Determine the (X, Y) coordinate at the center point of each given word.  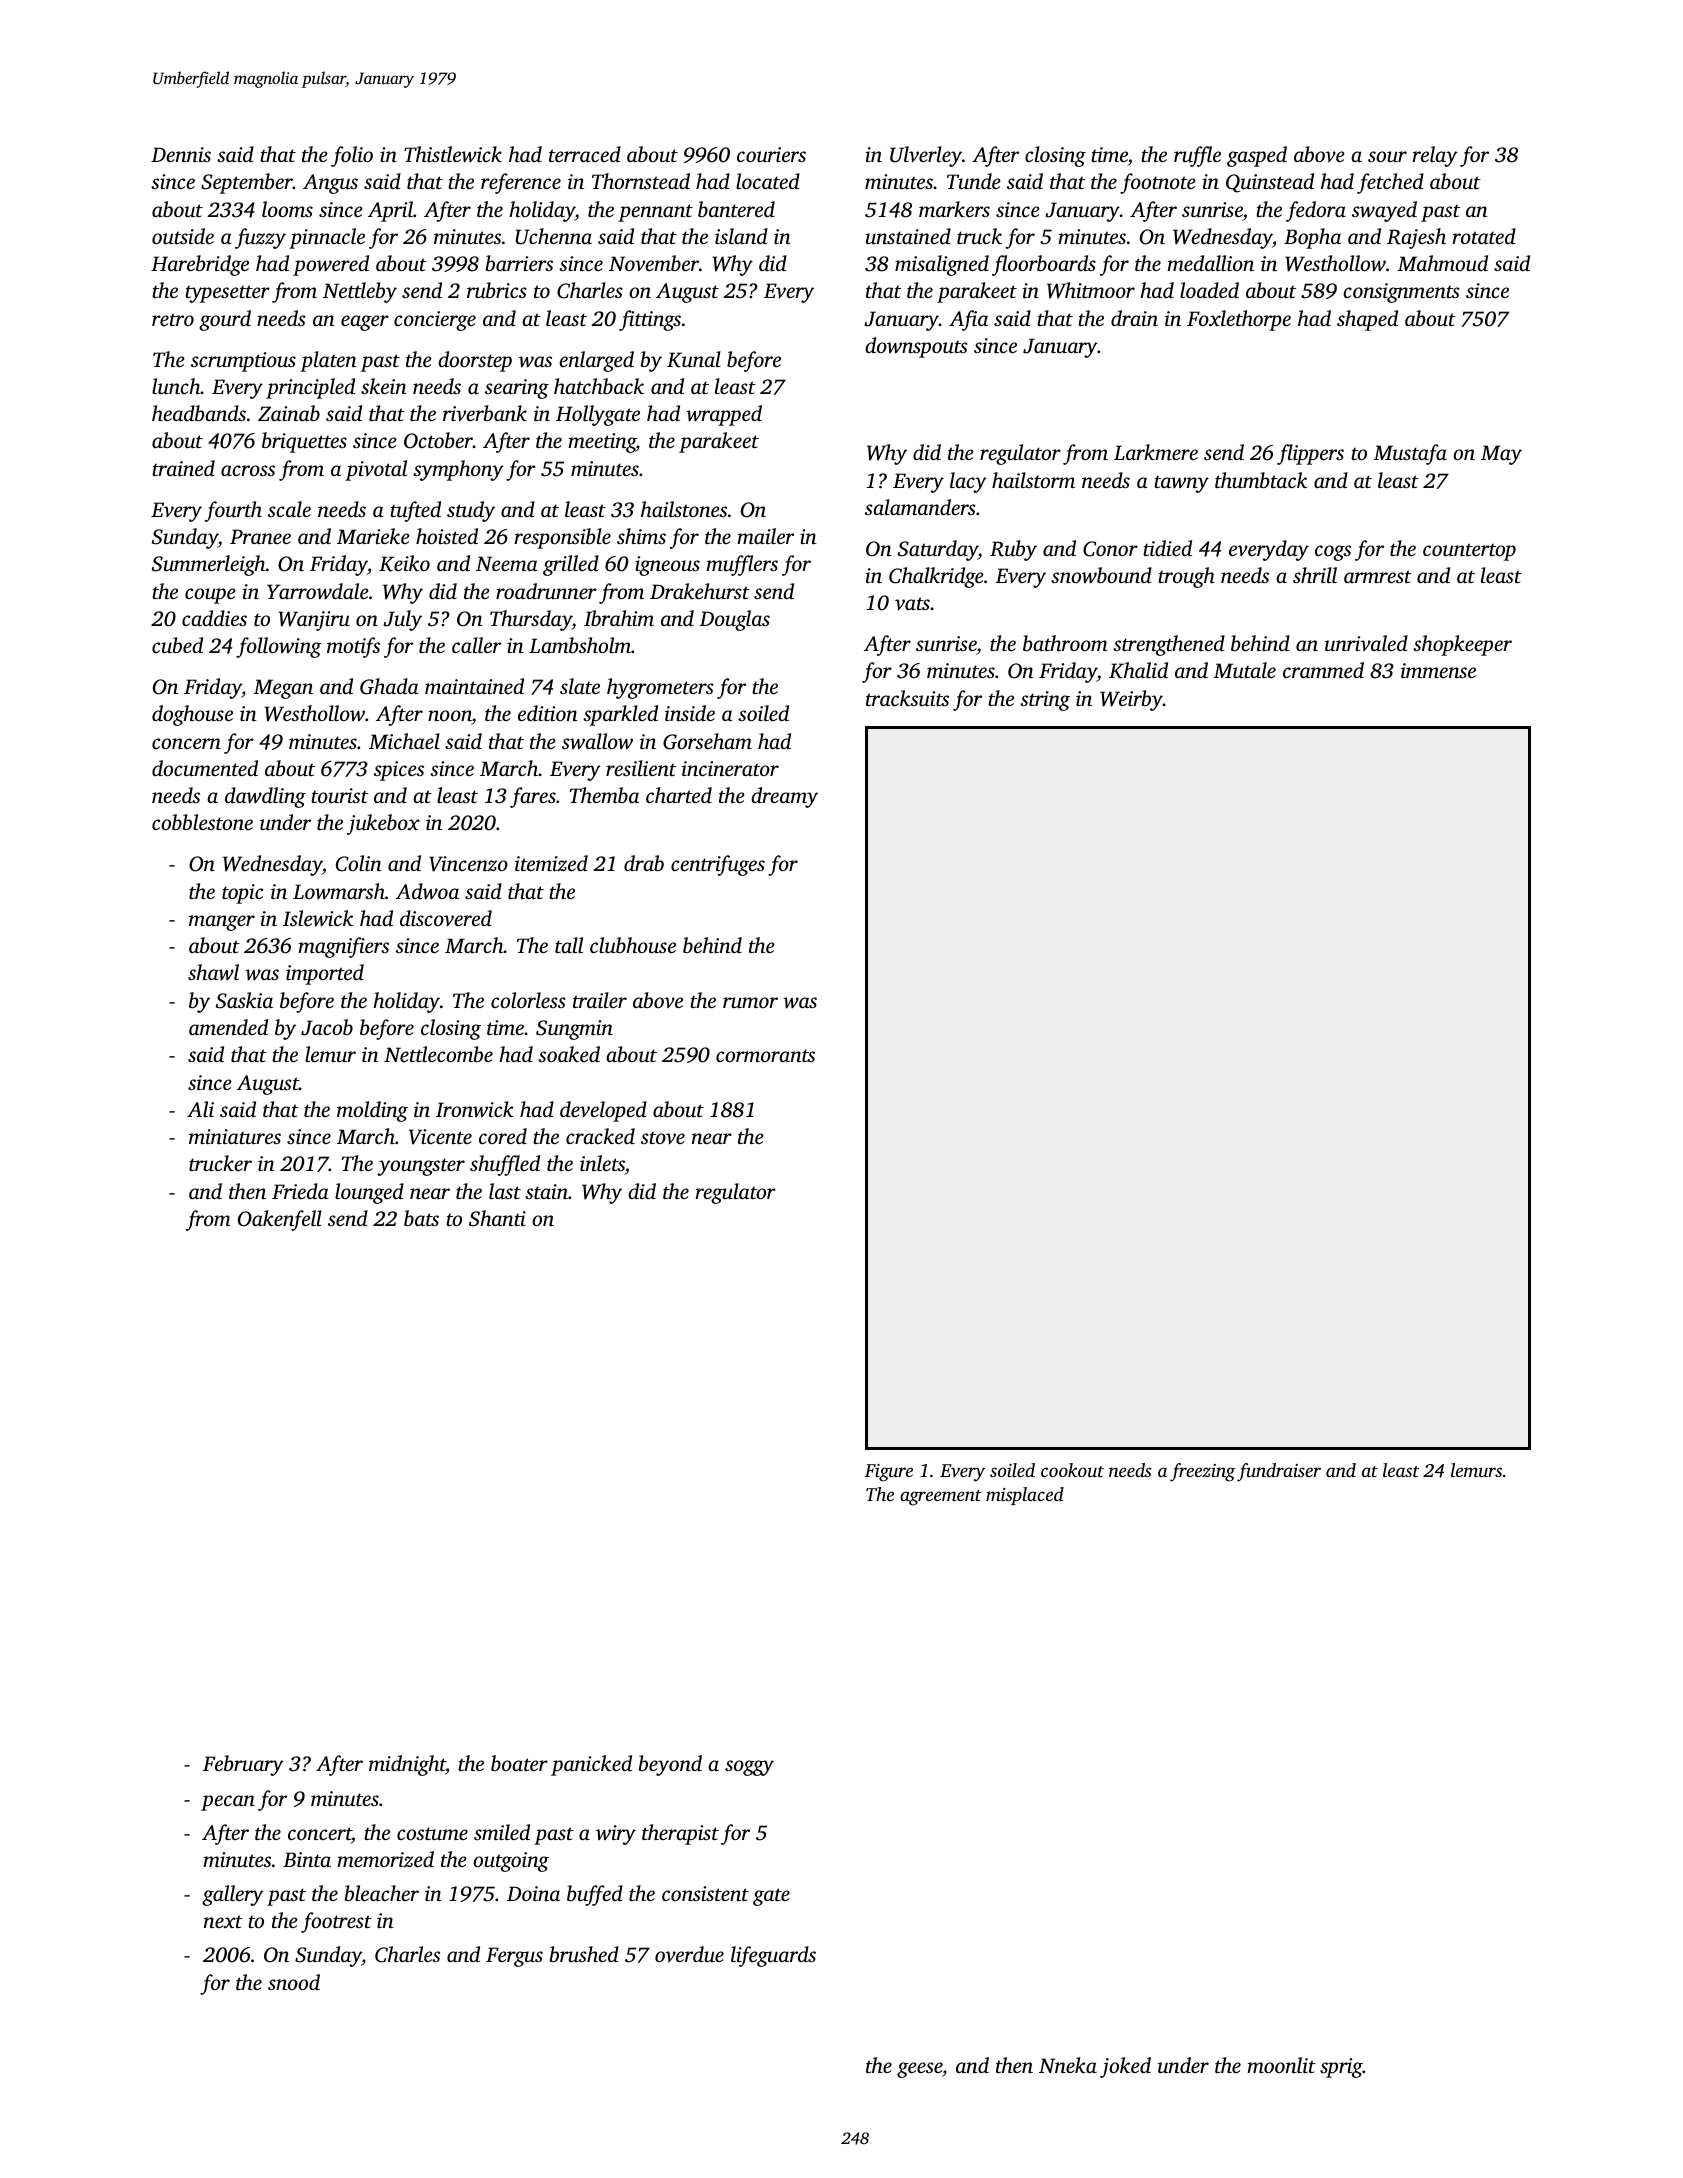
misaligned (942, 265)
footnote (1158, 183)
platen (328, 361)
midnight (407, 1765)
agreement (941, 1498)
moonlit (1281, 2065)
